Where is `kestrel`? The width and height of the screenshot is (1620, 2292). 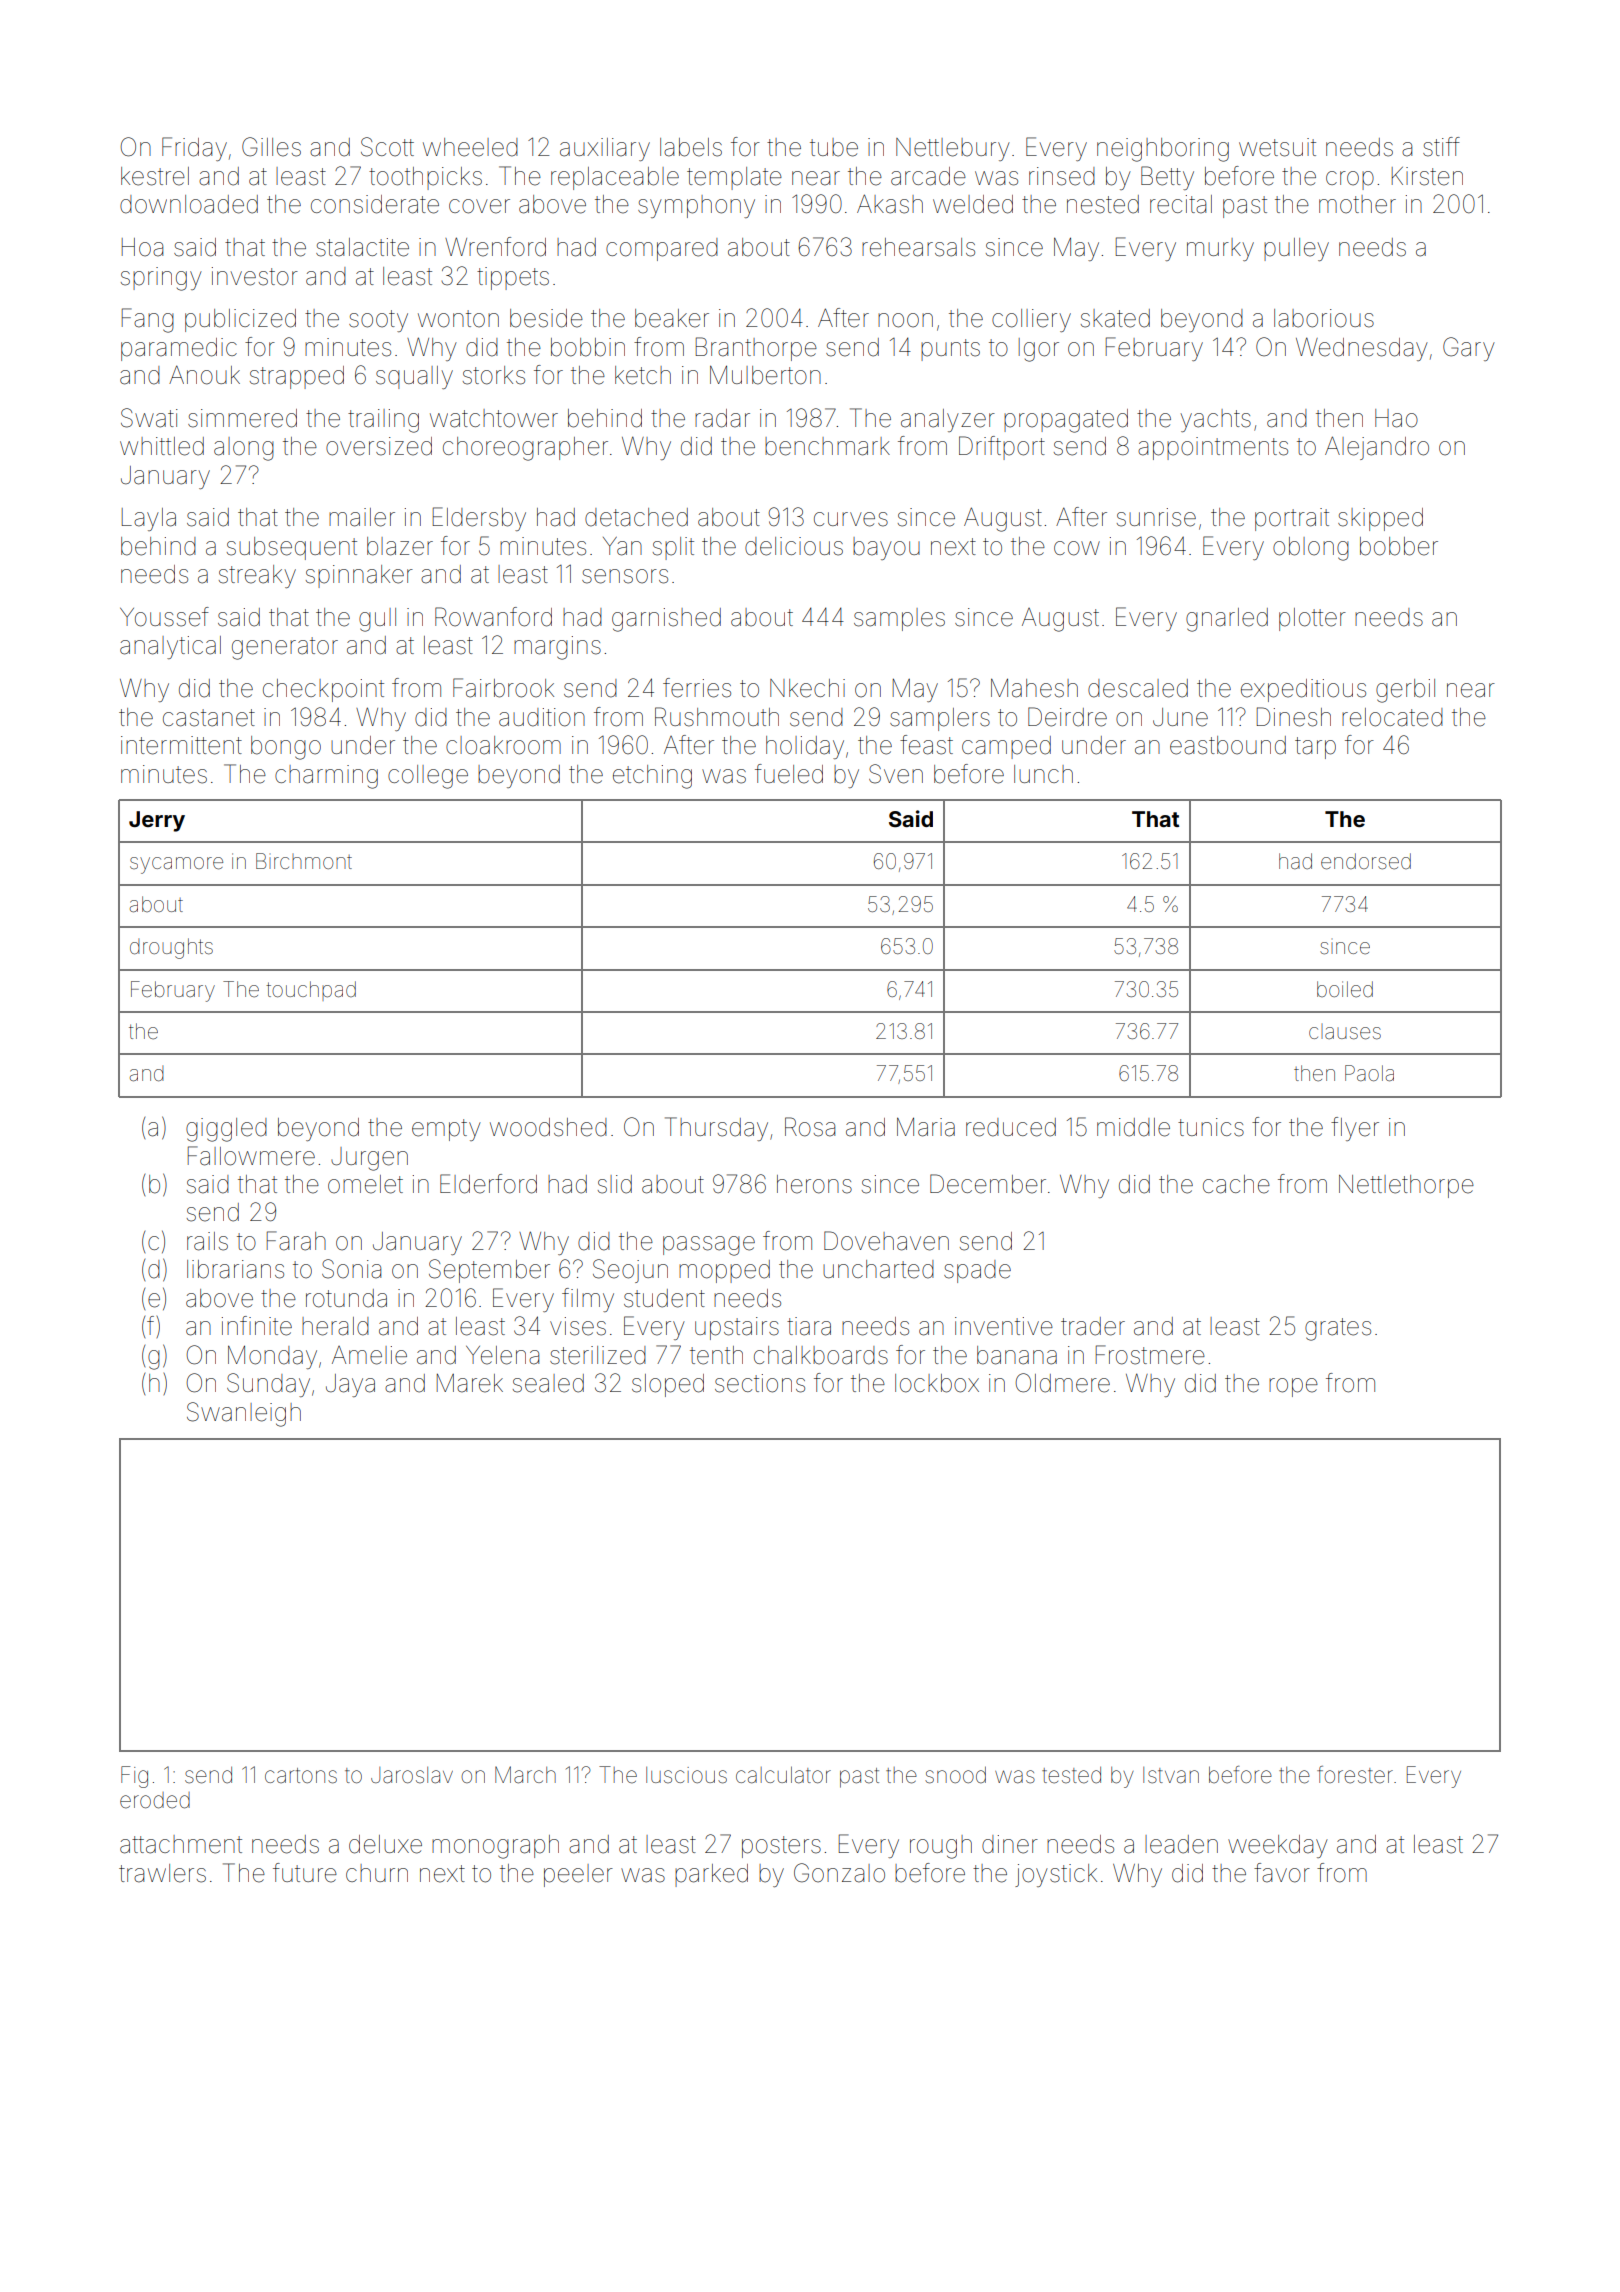 kestrel is located at coordinates (155, 176).
